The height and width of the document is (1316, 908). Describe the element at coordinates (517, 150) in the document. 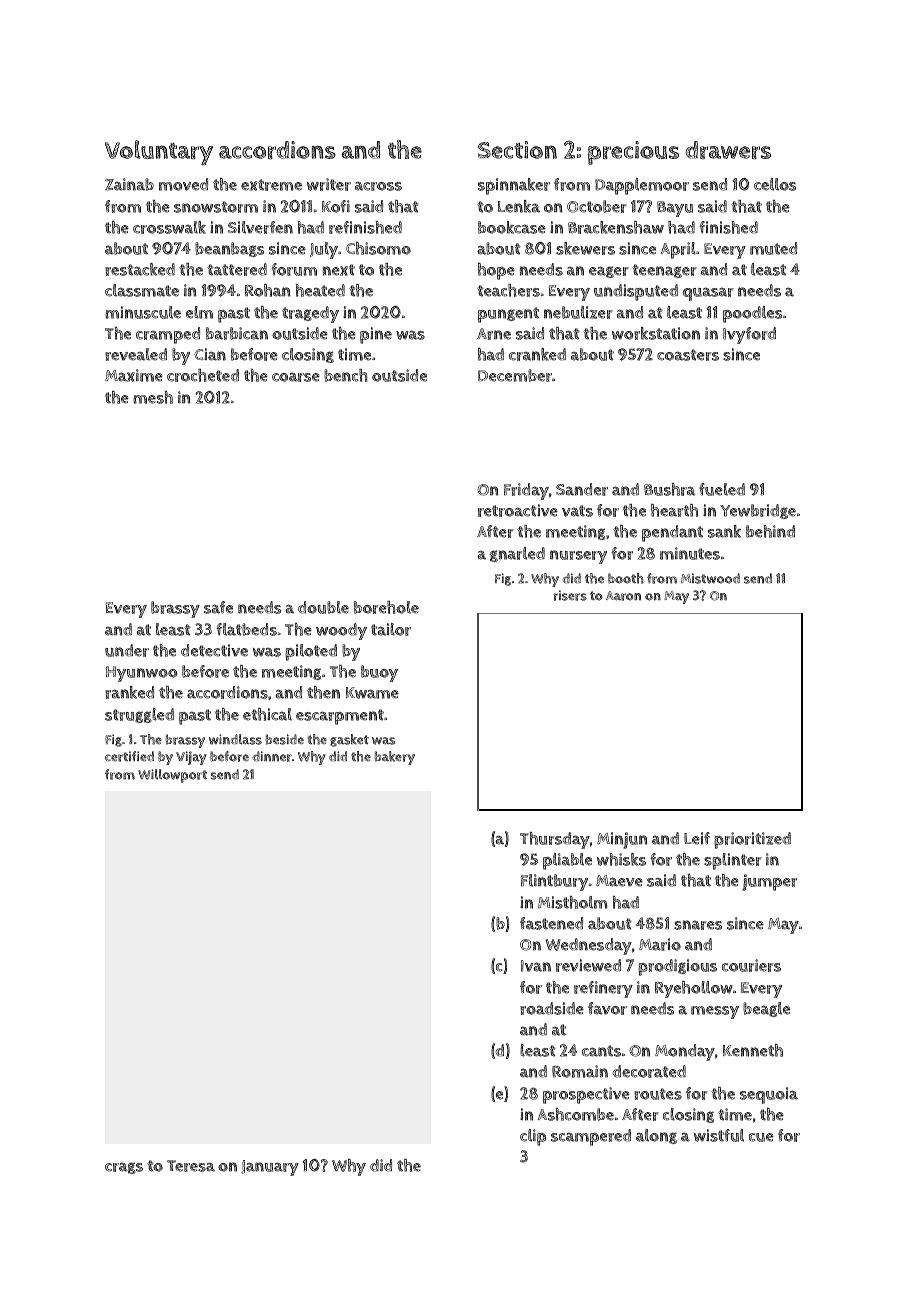

I see `Section` at that location.
